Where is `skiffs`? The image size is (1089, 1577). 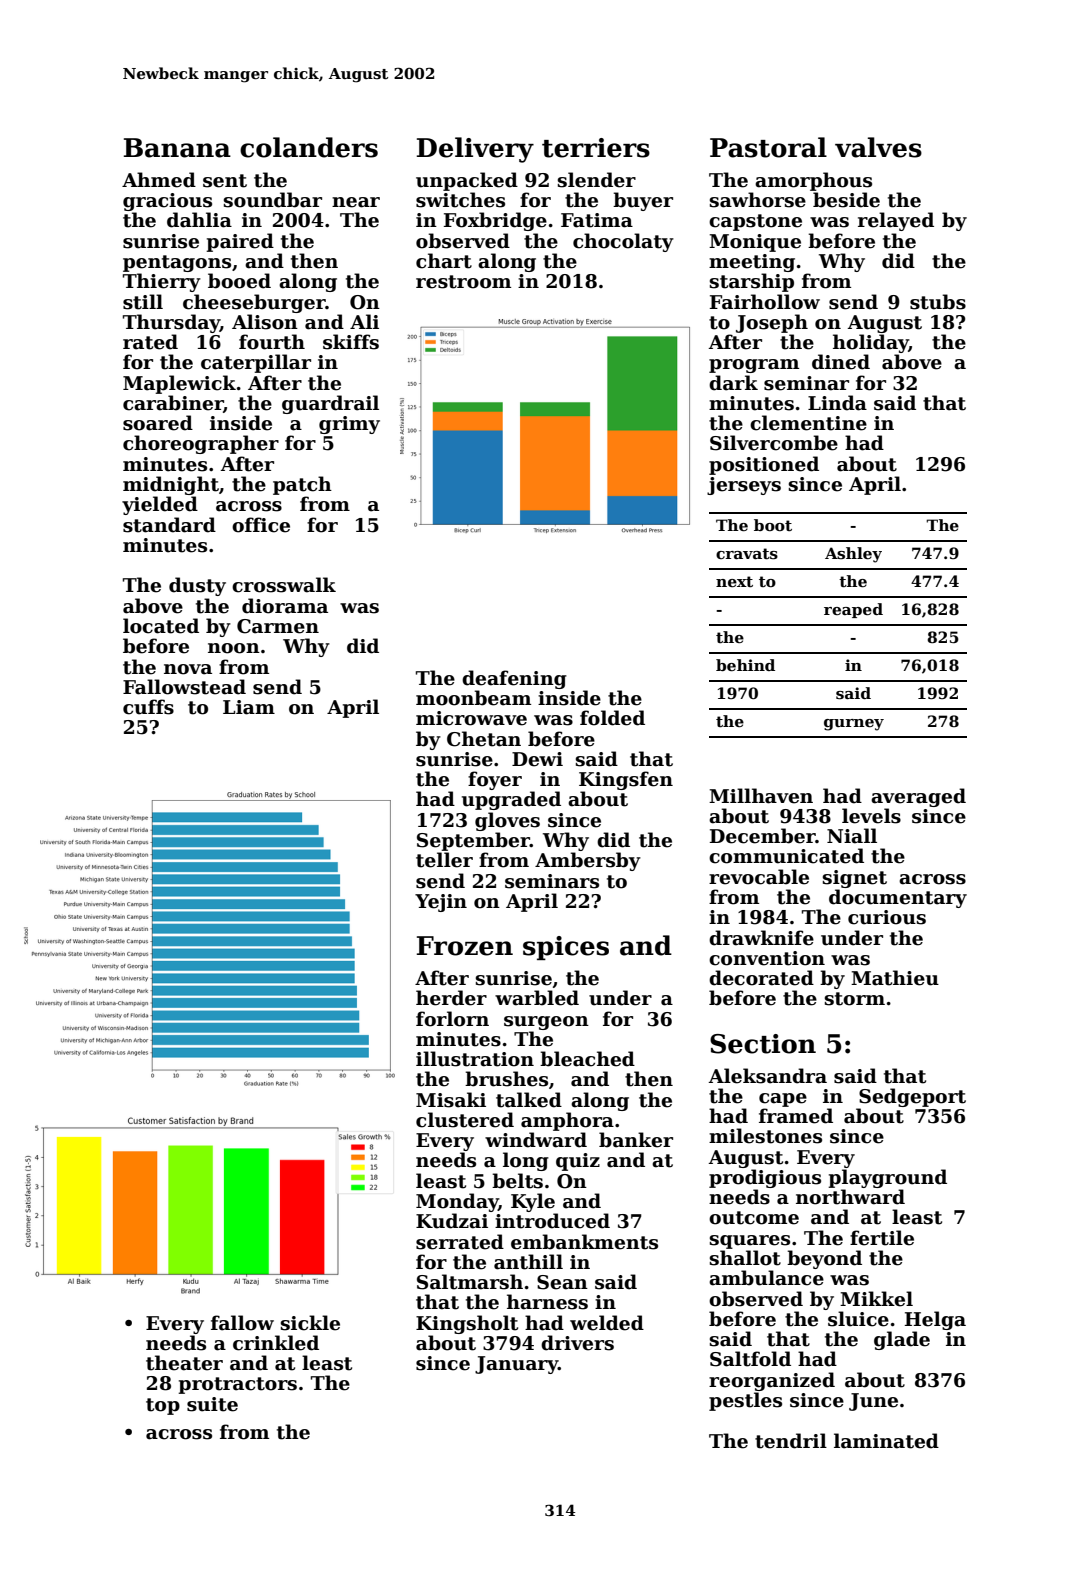
skiffs is located at coordinates (351, 342).
